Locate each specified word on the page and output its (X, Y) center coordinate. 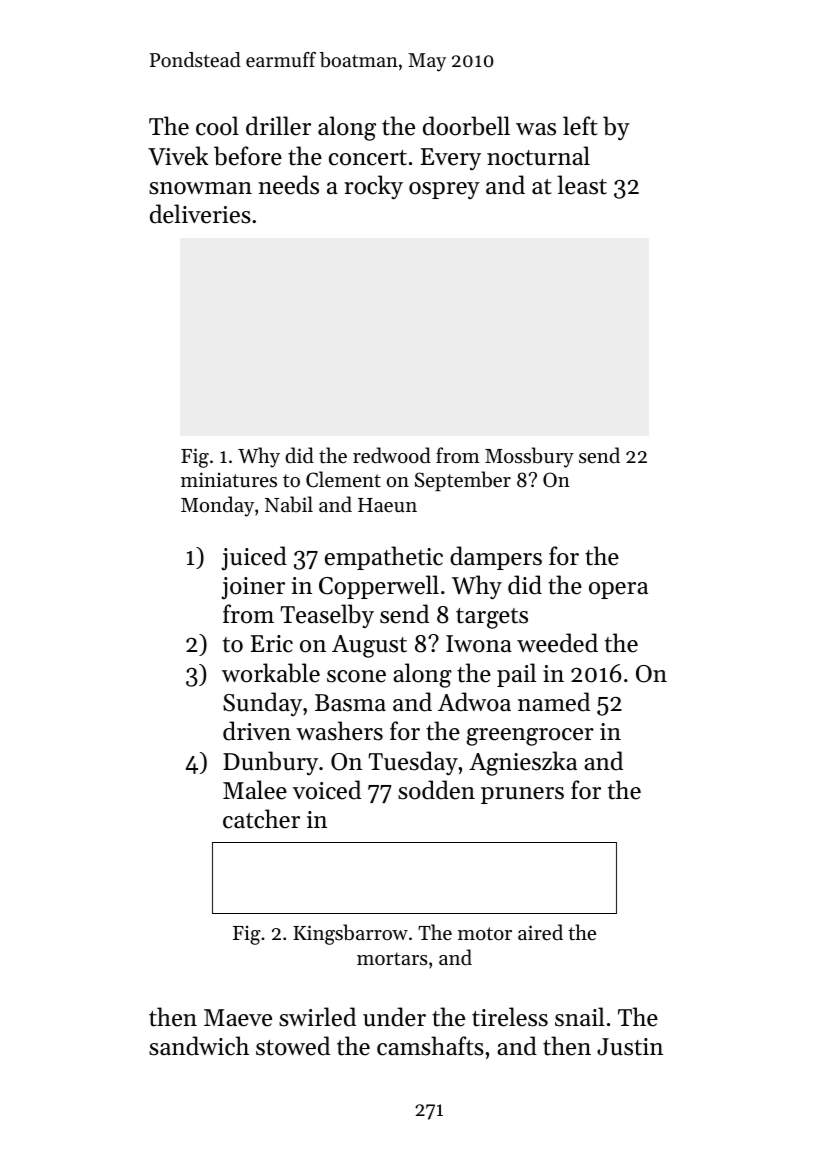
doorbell (466, 126)
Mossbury (529, 457)
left (580, 126)
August (369, 646)
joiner (253, 588)
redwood (392, 455)
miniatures (229, 480)
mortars (392, 959)
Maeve (238, 1018)
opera (618, 590)
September (463, 481)
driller (278, 126)
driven (257, 731)
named (554, 702)
